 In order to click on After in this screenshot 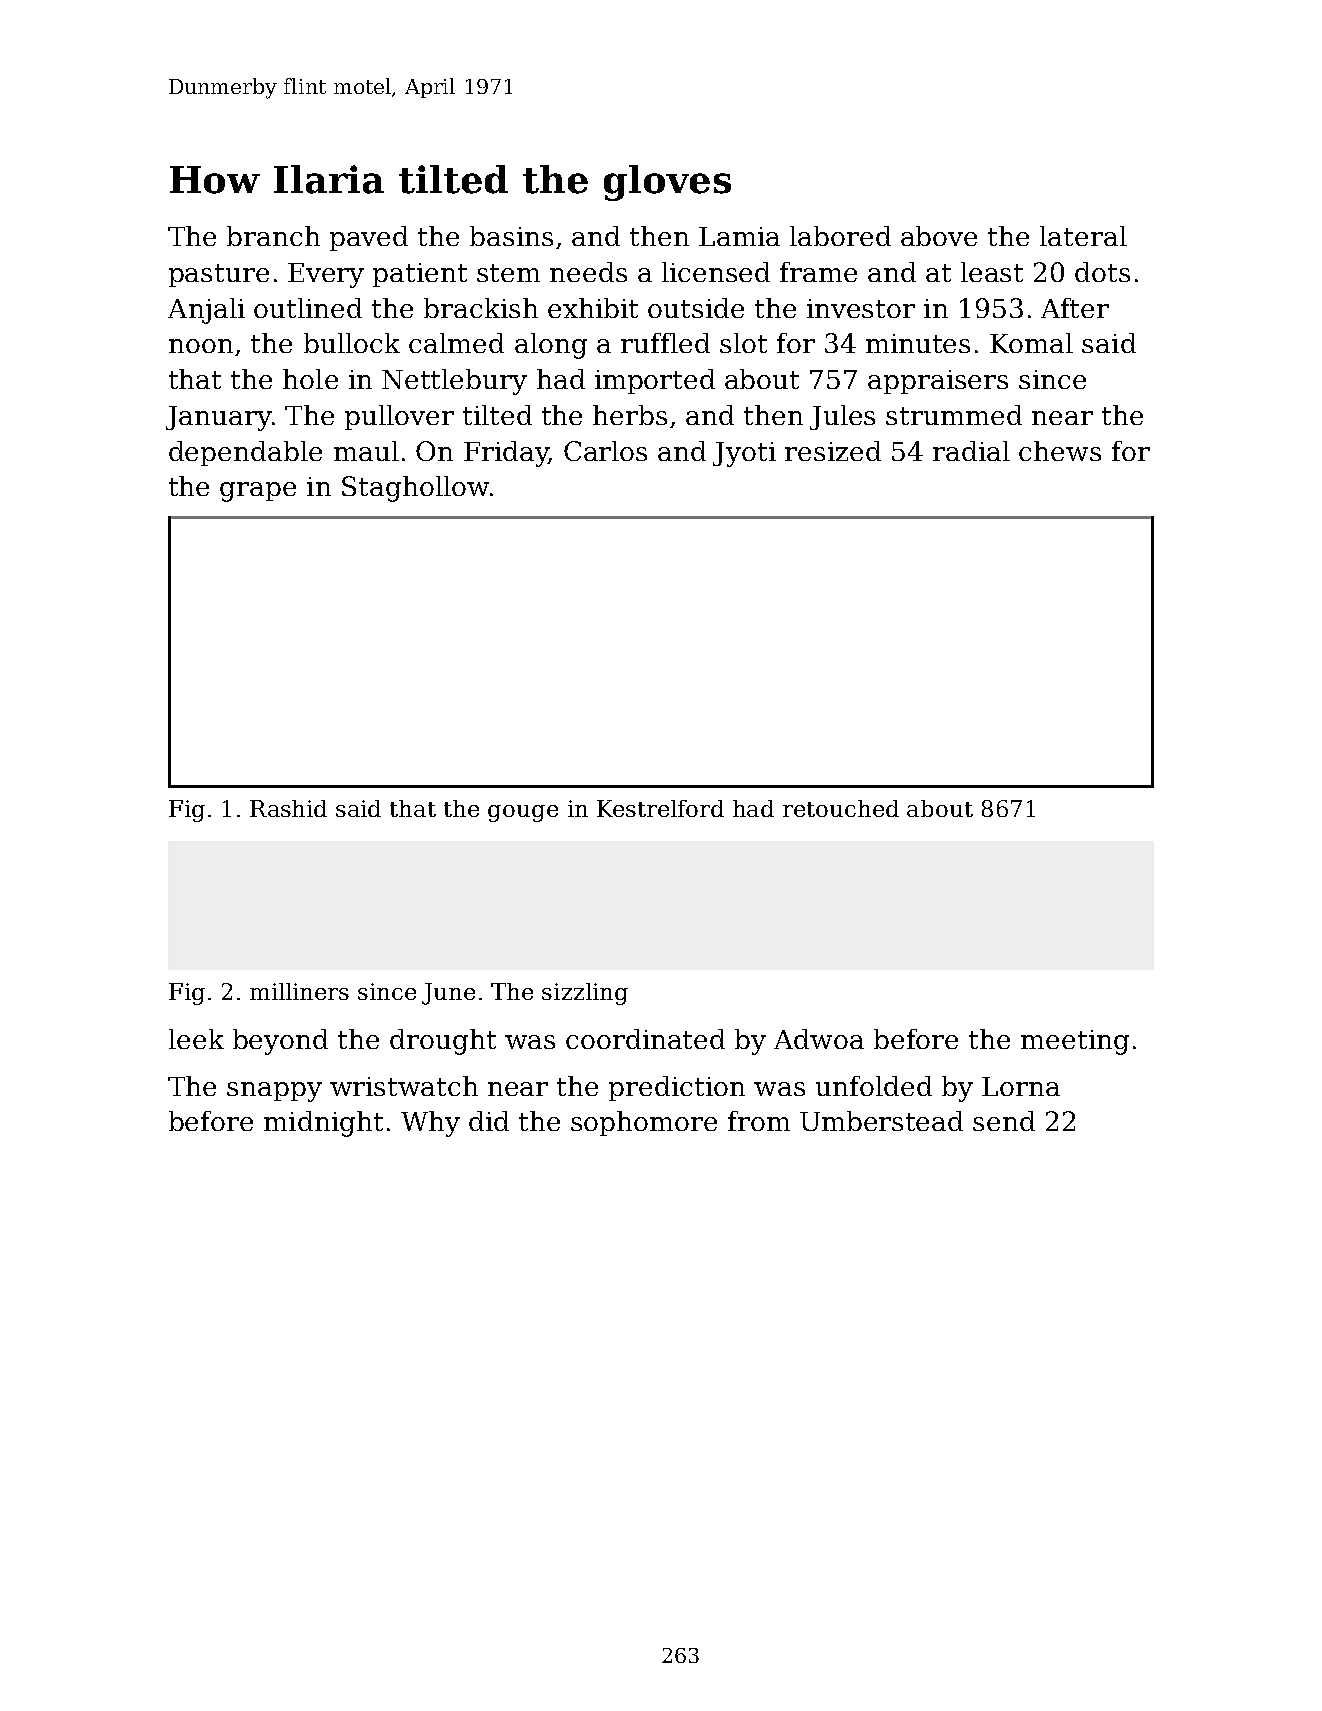, I will do `click(1075, 308)`.
